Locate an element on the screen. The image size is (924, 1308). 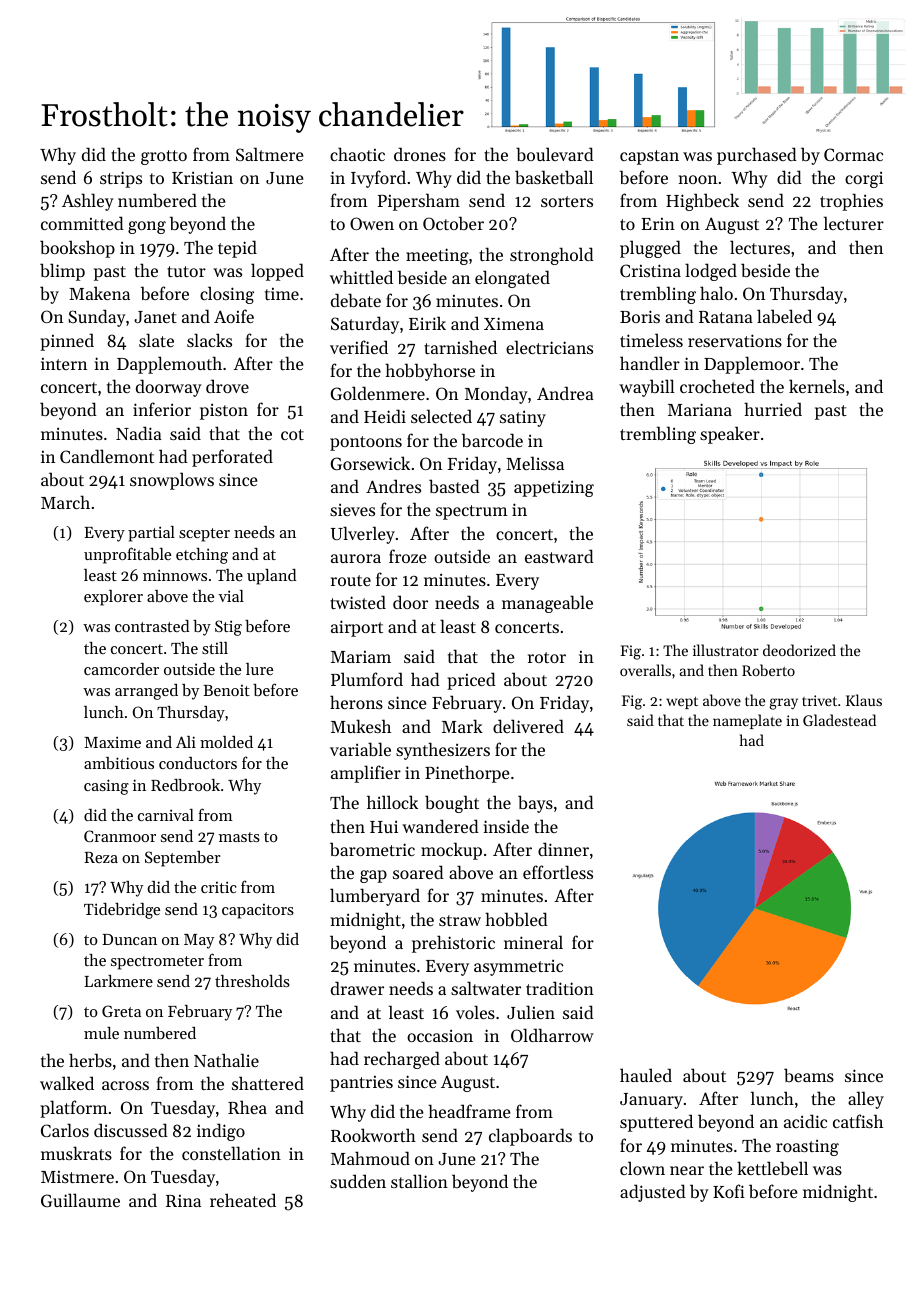
boulevard is located at coordinates (555, 154).
